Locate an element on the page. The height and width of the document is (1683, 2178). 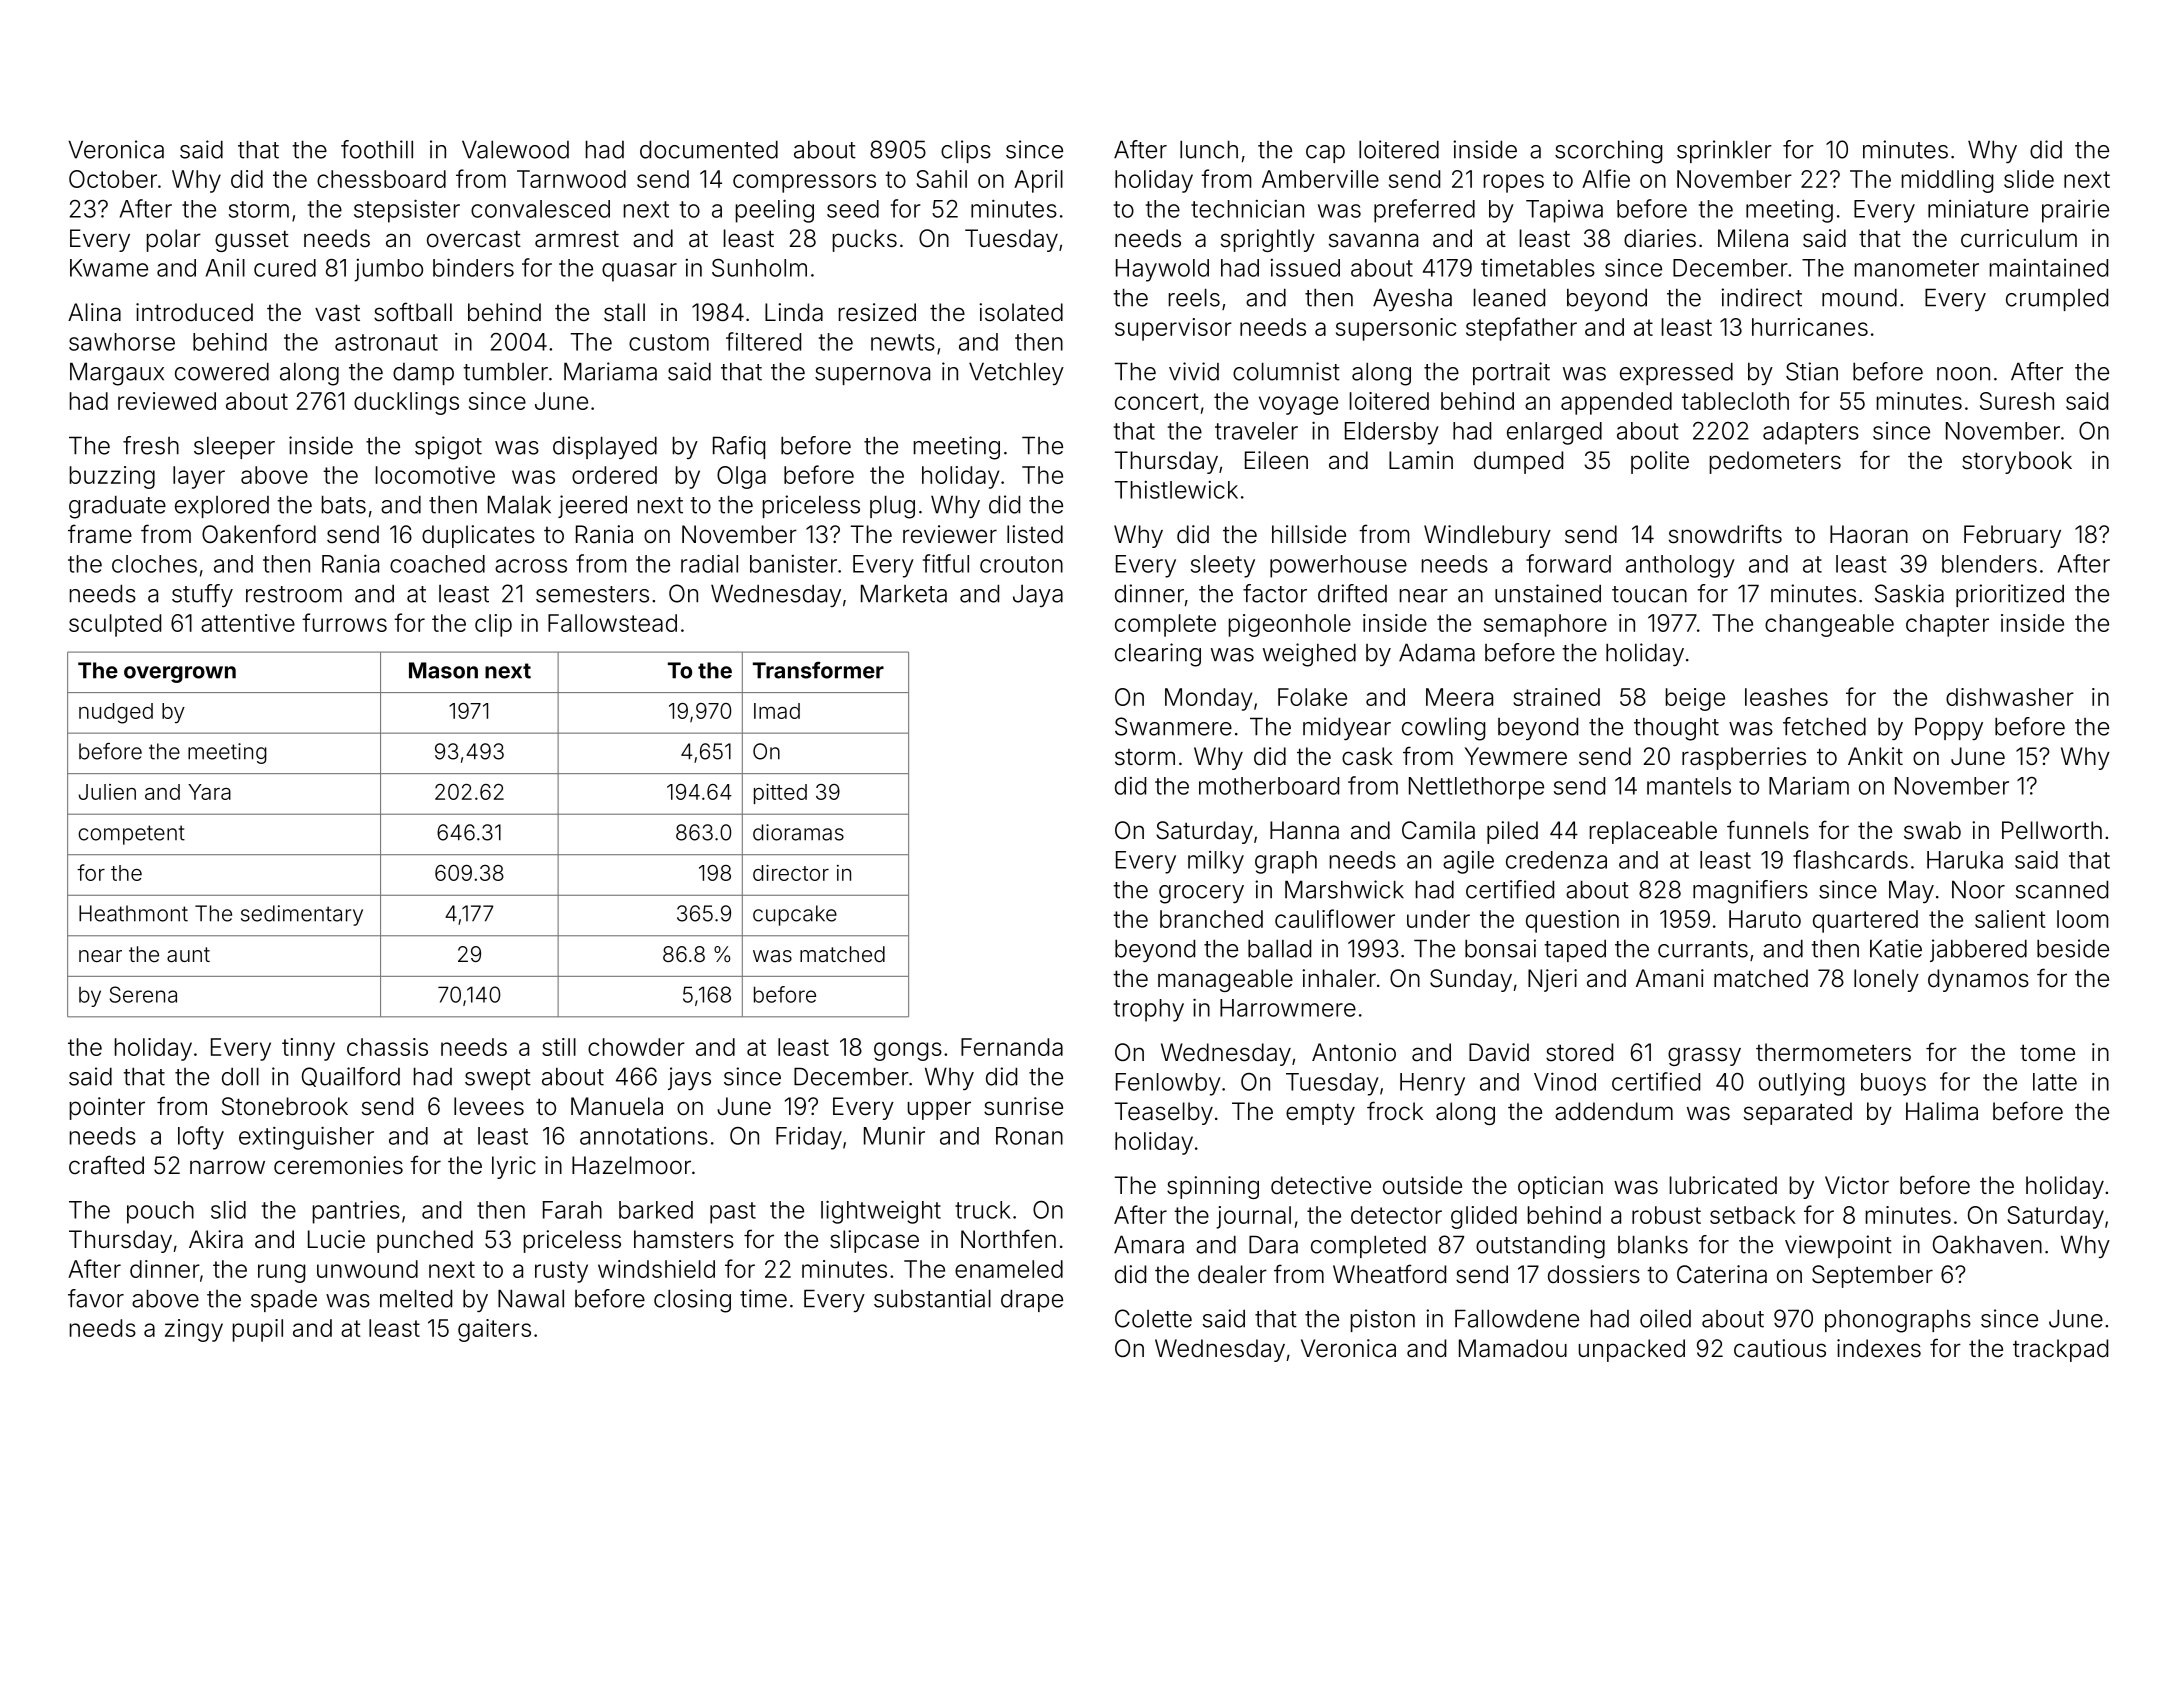
lunch is located at coordinates (1209, 149).
